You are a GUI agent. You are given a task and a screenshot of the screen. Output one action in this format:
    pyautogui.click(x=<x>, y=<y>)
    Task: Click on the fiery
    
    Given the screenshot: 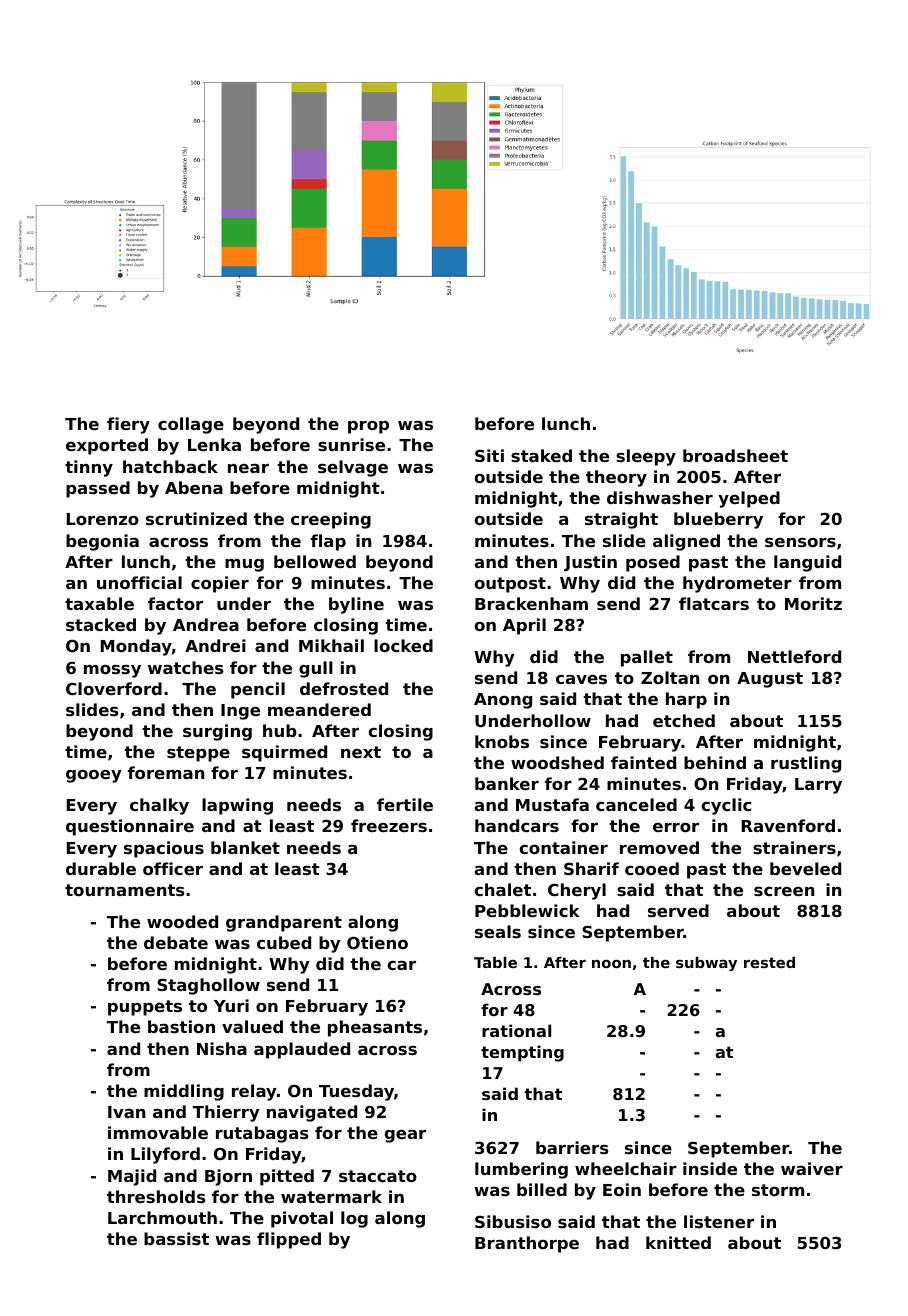 What is the action you would take?
    pyautogui.click(x=128, y=425)
